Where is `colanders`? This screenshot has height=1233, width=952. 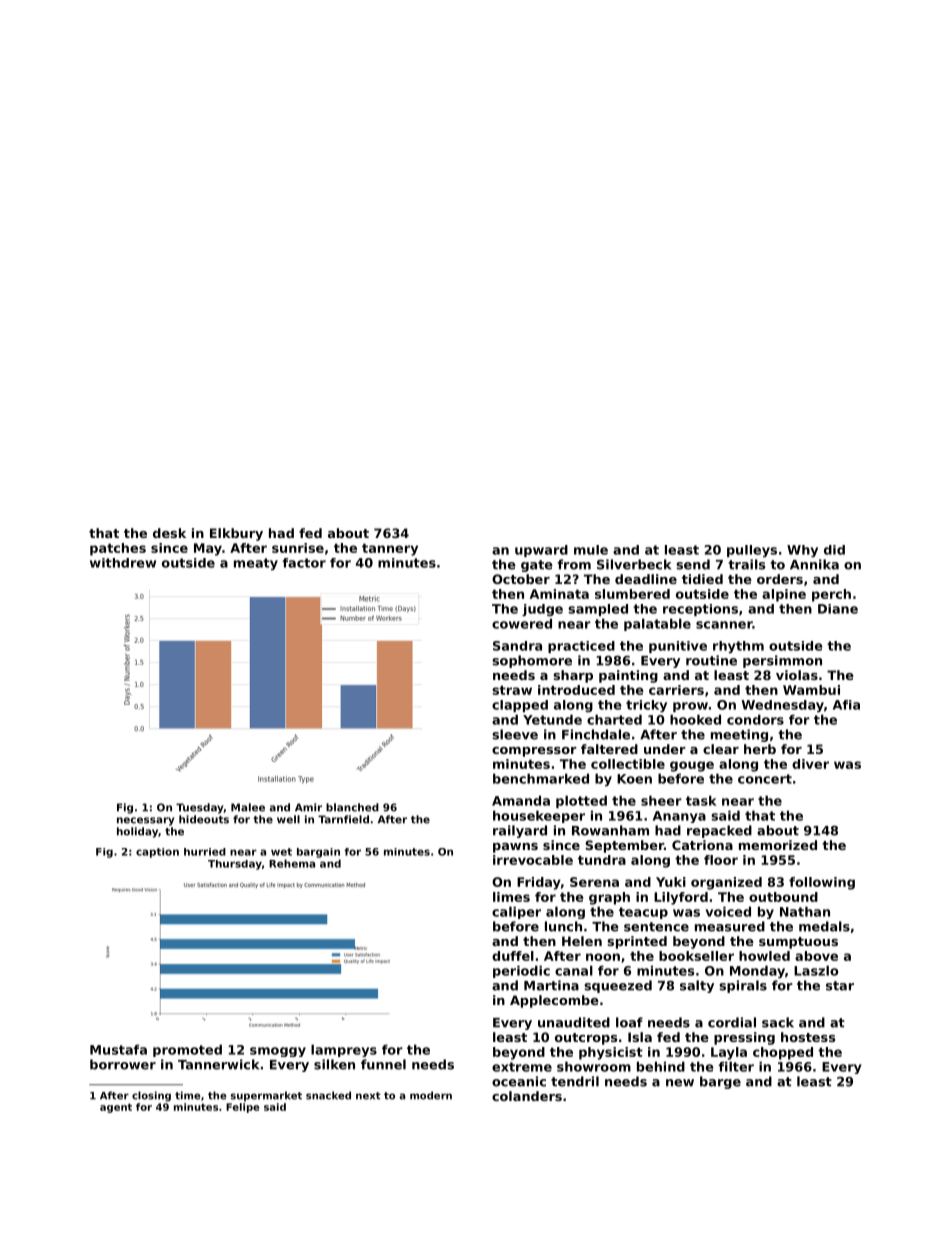
colanders is located at coordinates (527, 1096).
